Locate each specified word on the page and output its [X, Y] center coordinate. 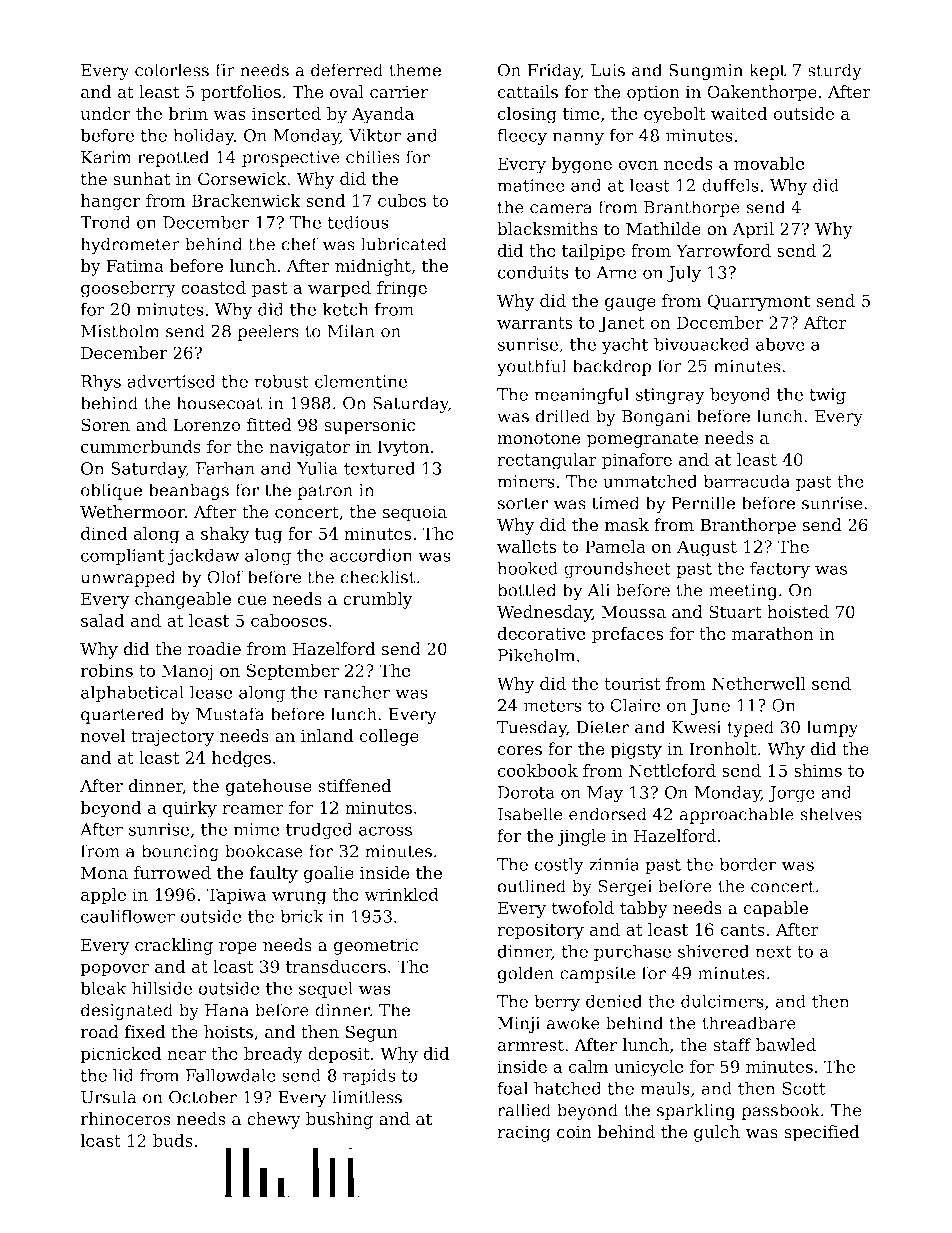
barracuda [746, 481]
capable [775, 909]
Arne [616, 272]
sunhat [142, 179]
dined [104, 533]
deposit [339, 1055]
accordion [371, 555]
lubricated [404, 244]
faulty [274, 874]
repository [540, 931]
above [780, 344]
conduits [533, 272]
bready [273, 1055]
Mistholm [120, 331]
